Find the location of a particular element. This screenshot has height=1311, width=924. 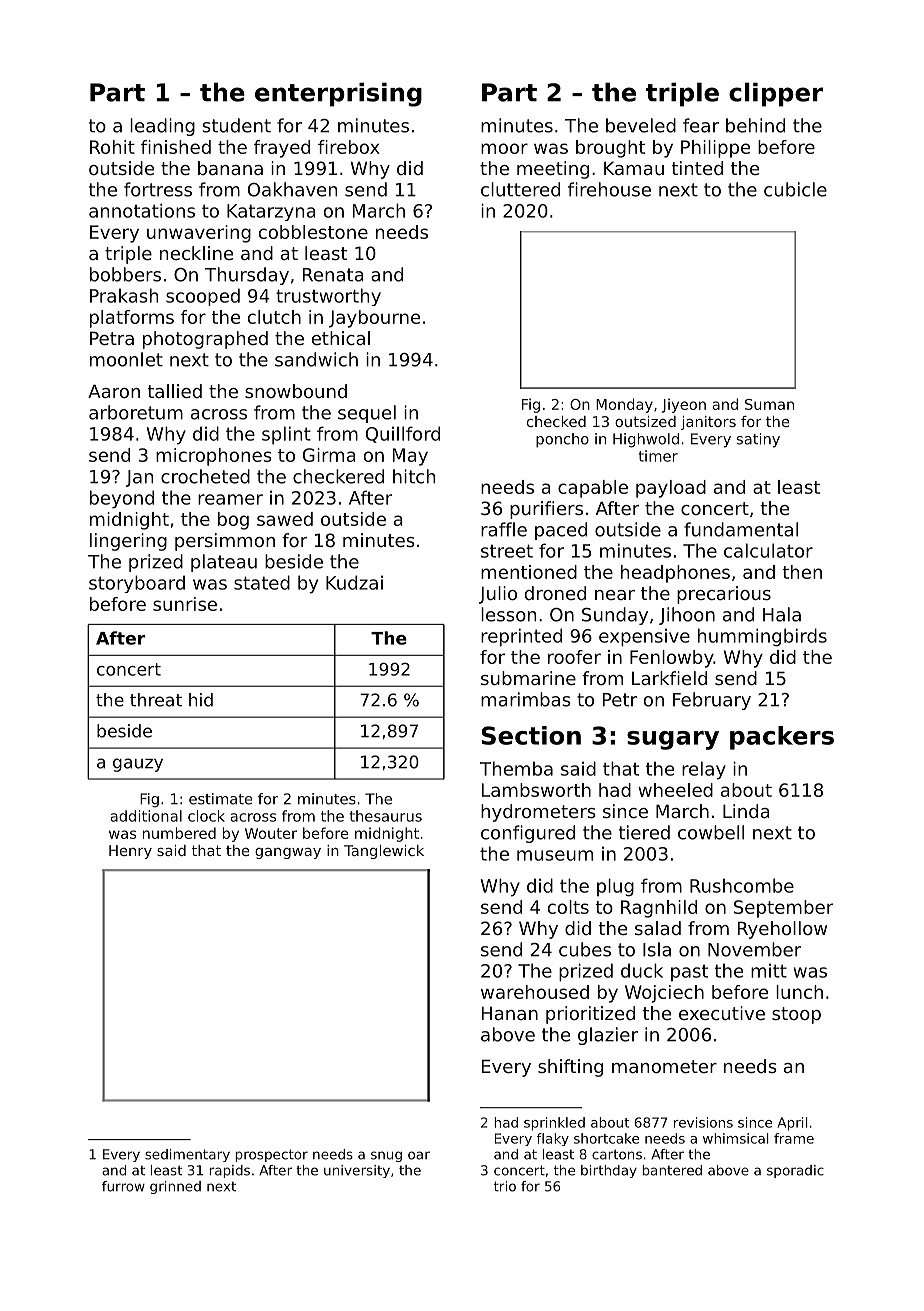

timer is located at coordinates (658, 456).
